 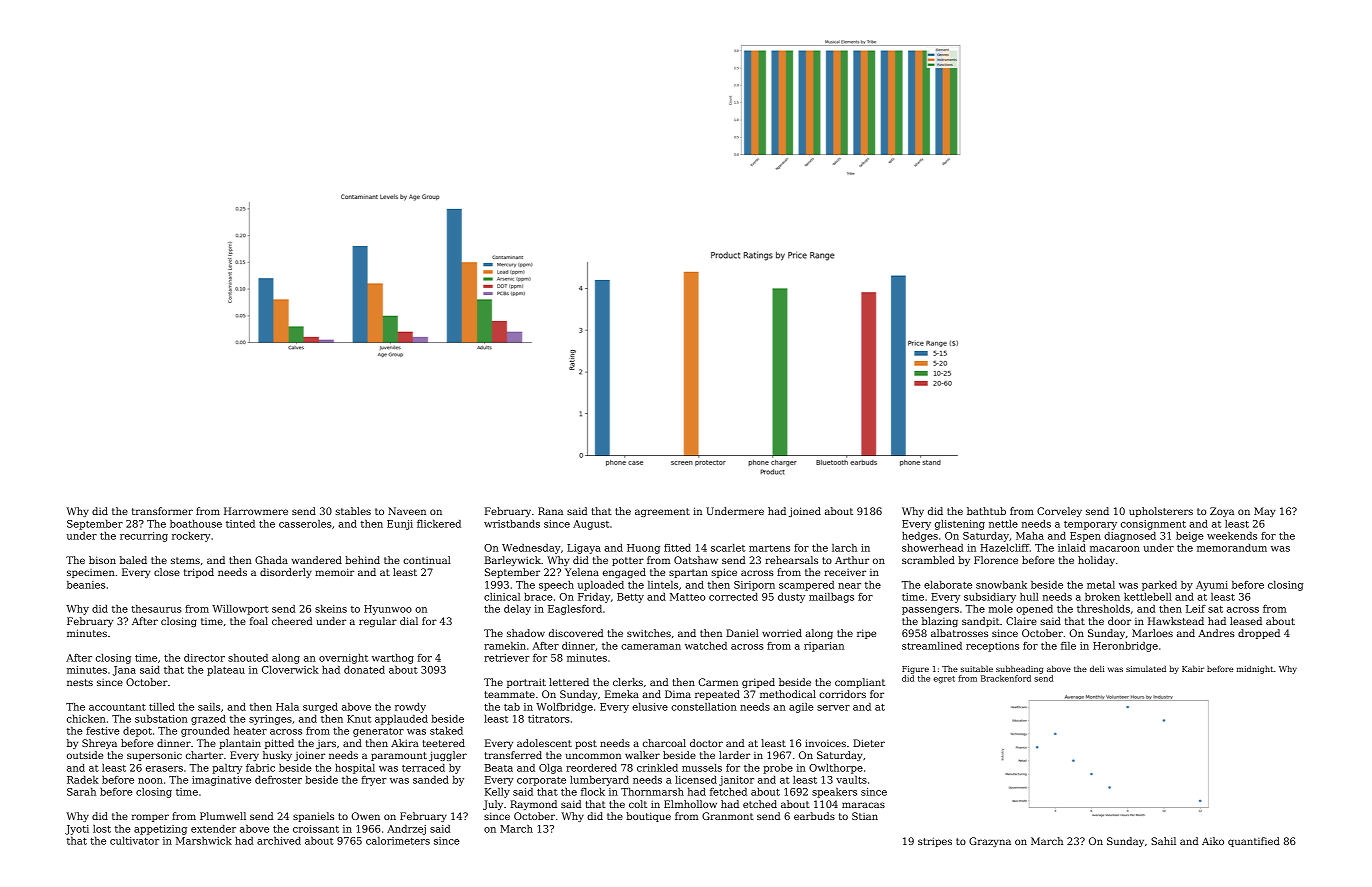 I want to click on delay, so click(x=517, y=610).
